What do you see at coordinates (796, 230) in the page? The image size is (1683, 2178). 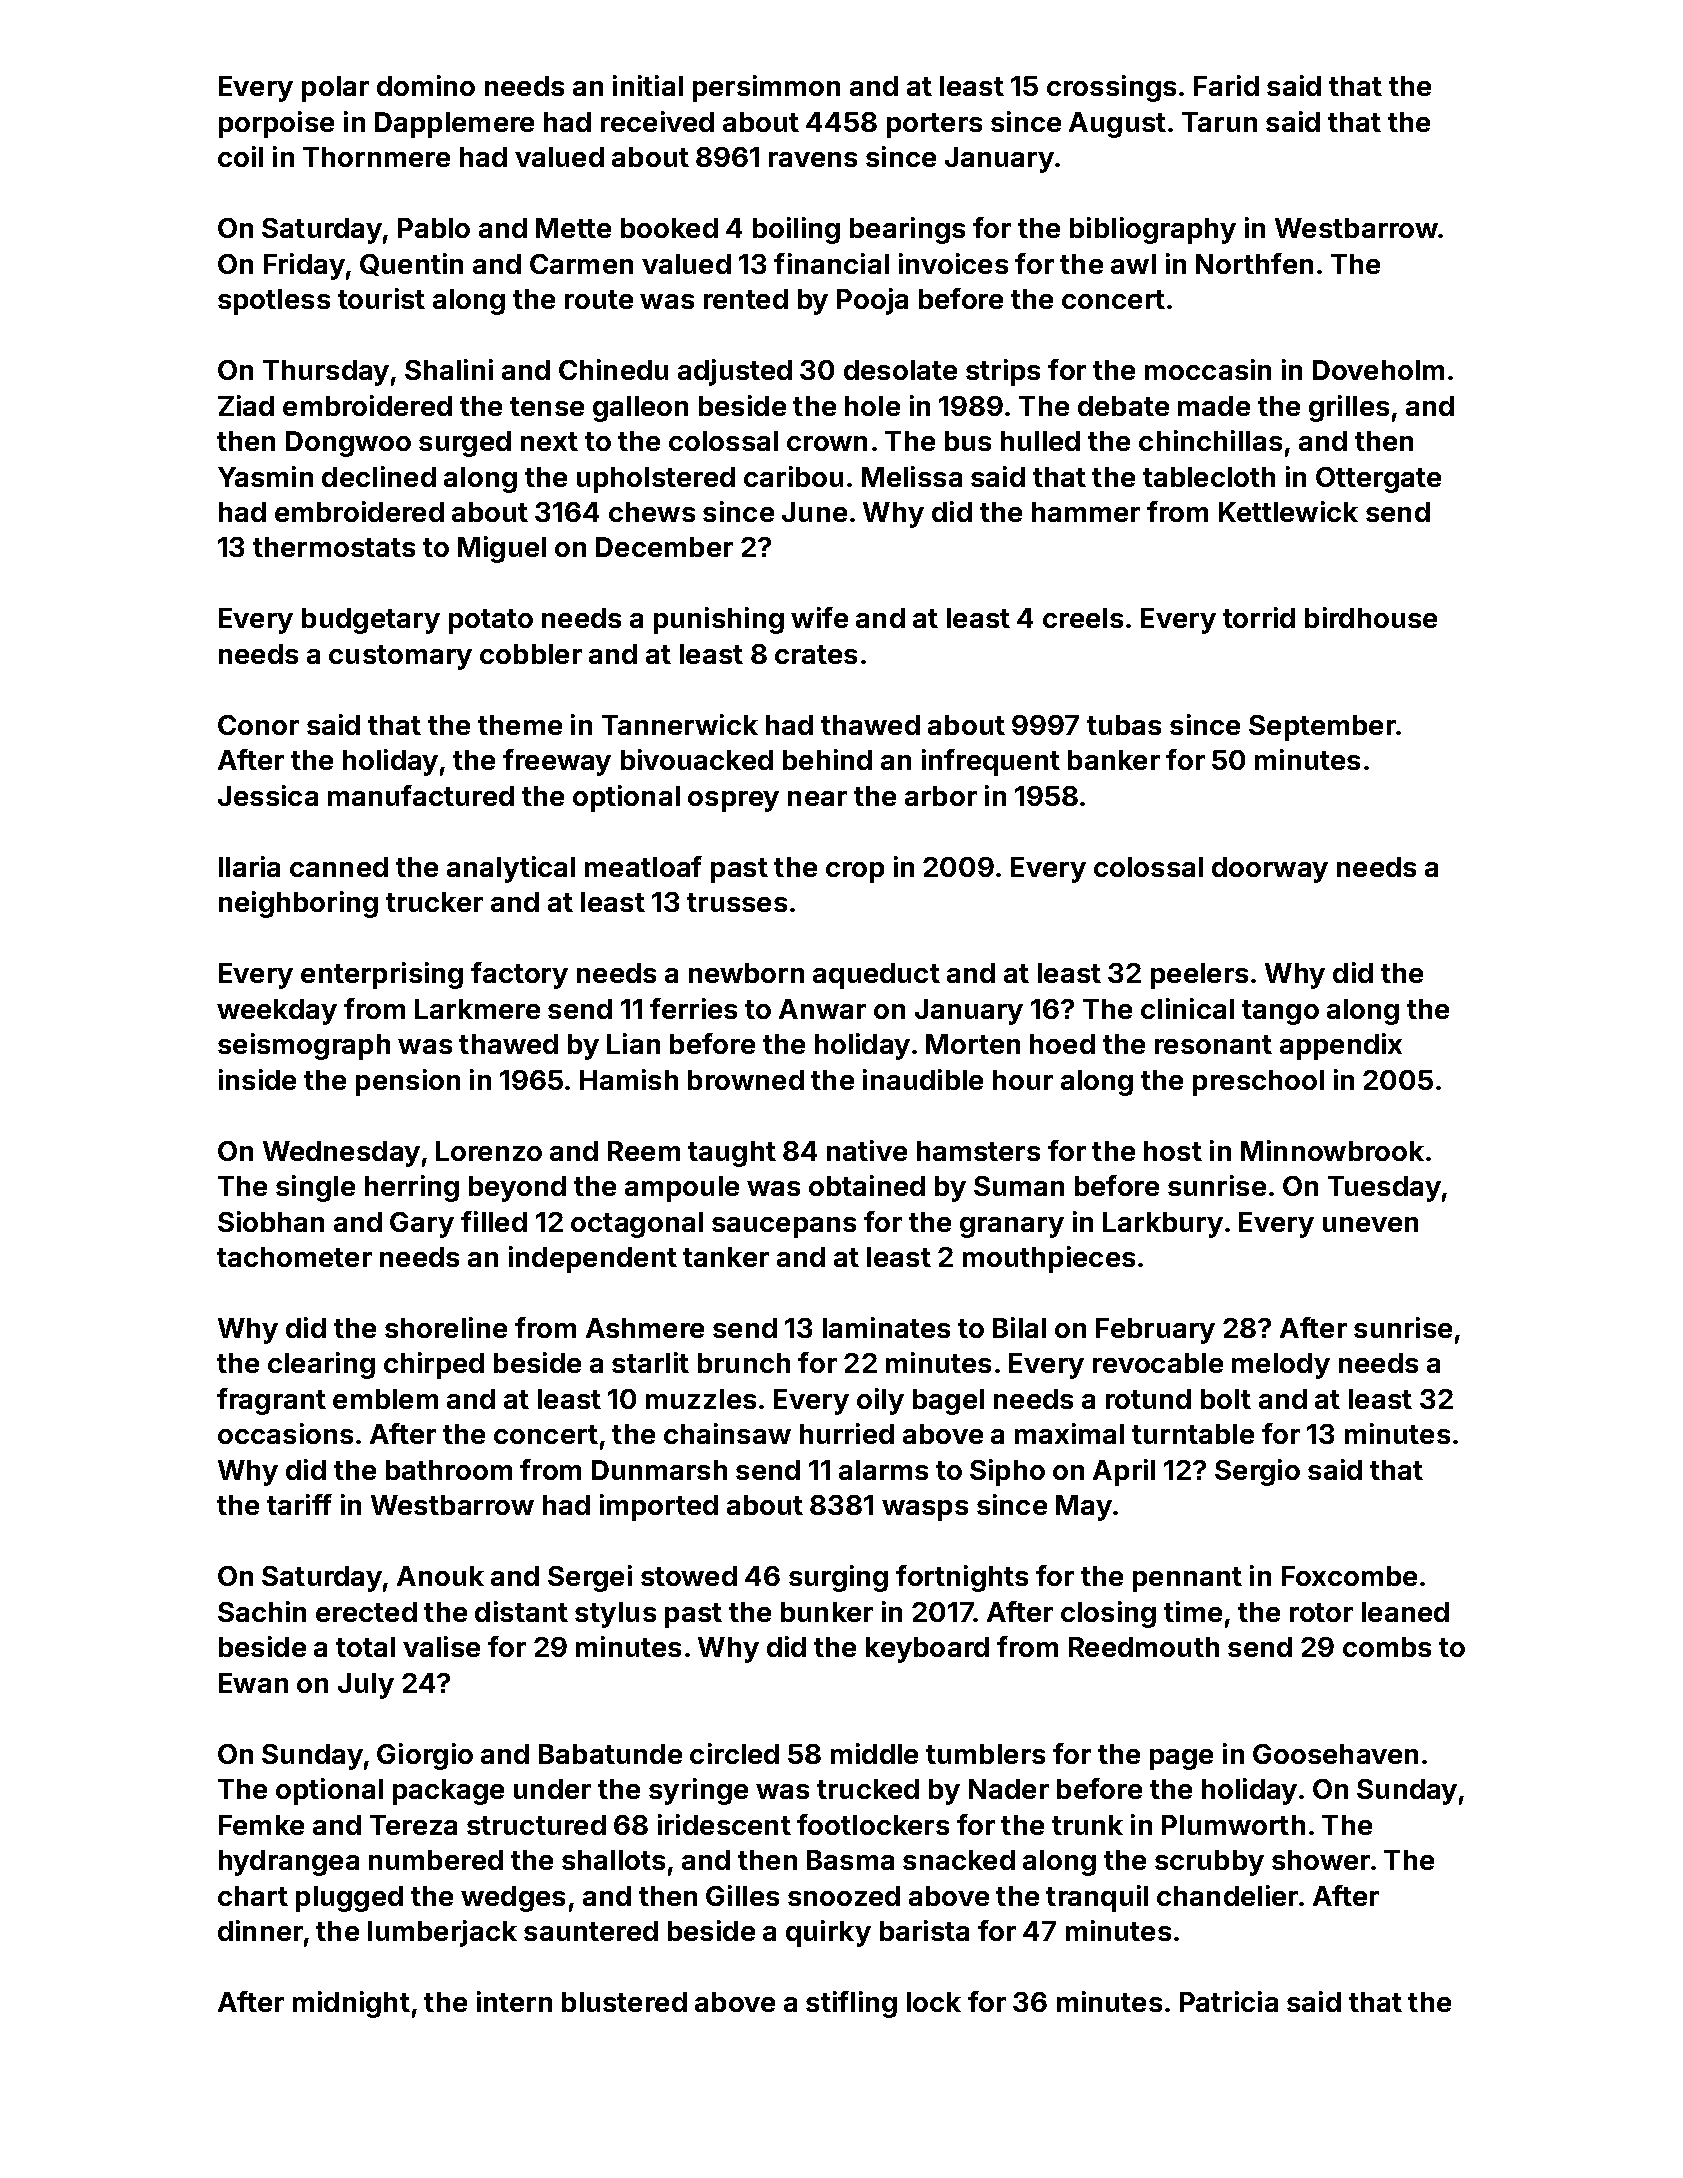 I see `boiling` at bounding box center [796, 230].
